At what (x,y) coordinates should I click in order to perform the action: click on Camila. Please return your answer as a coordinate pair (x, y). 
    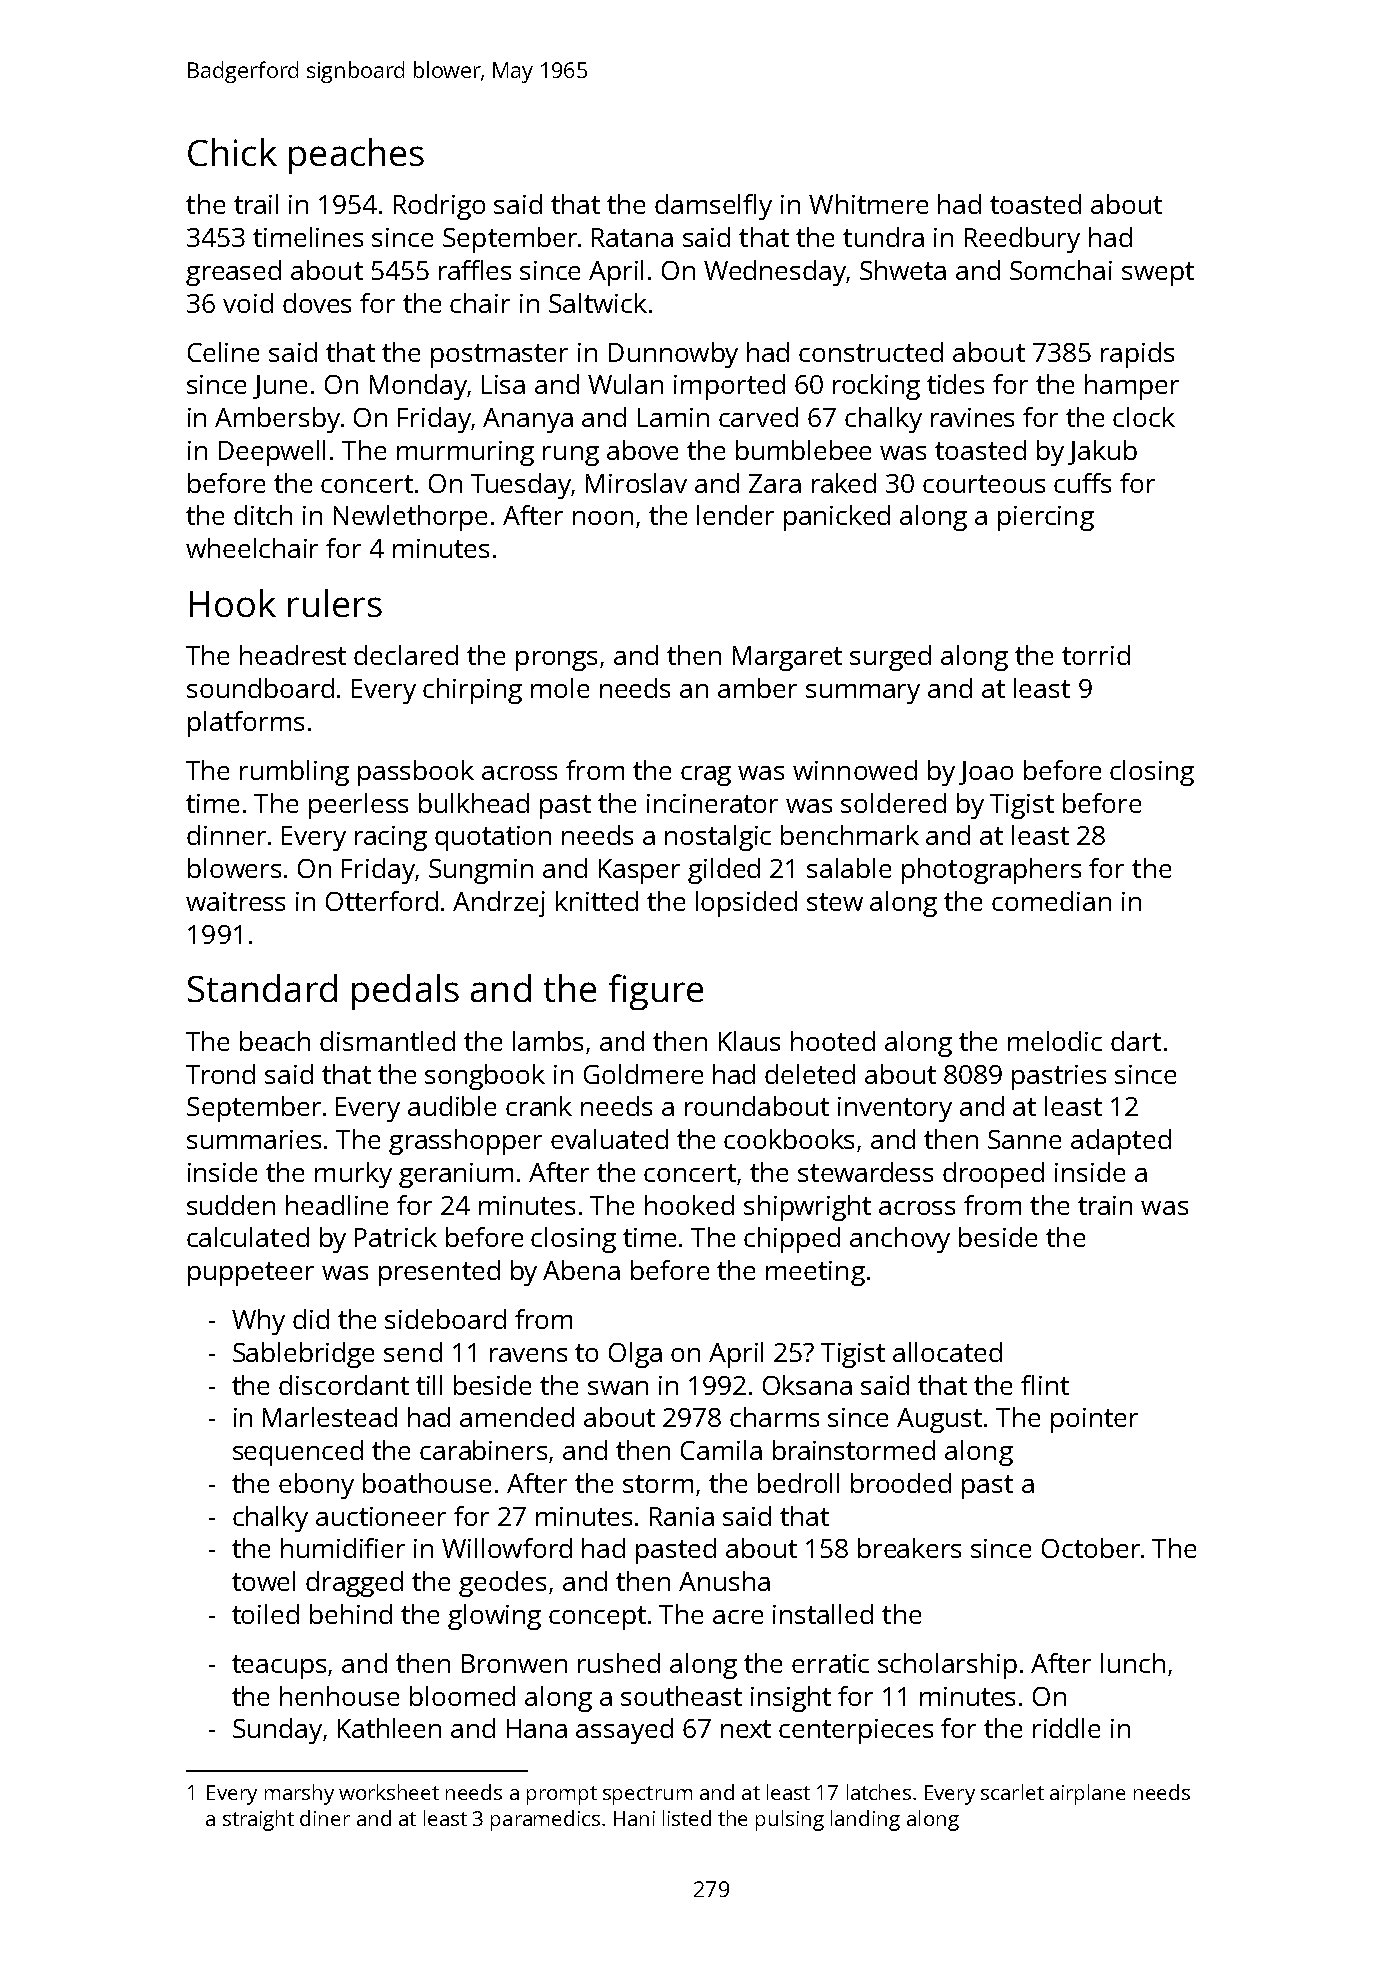
    Looking at the image, I should click on (721, 1450).
